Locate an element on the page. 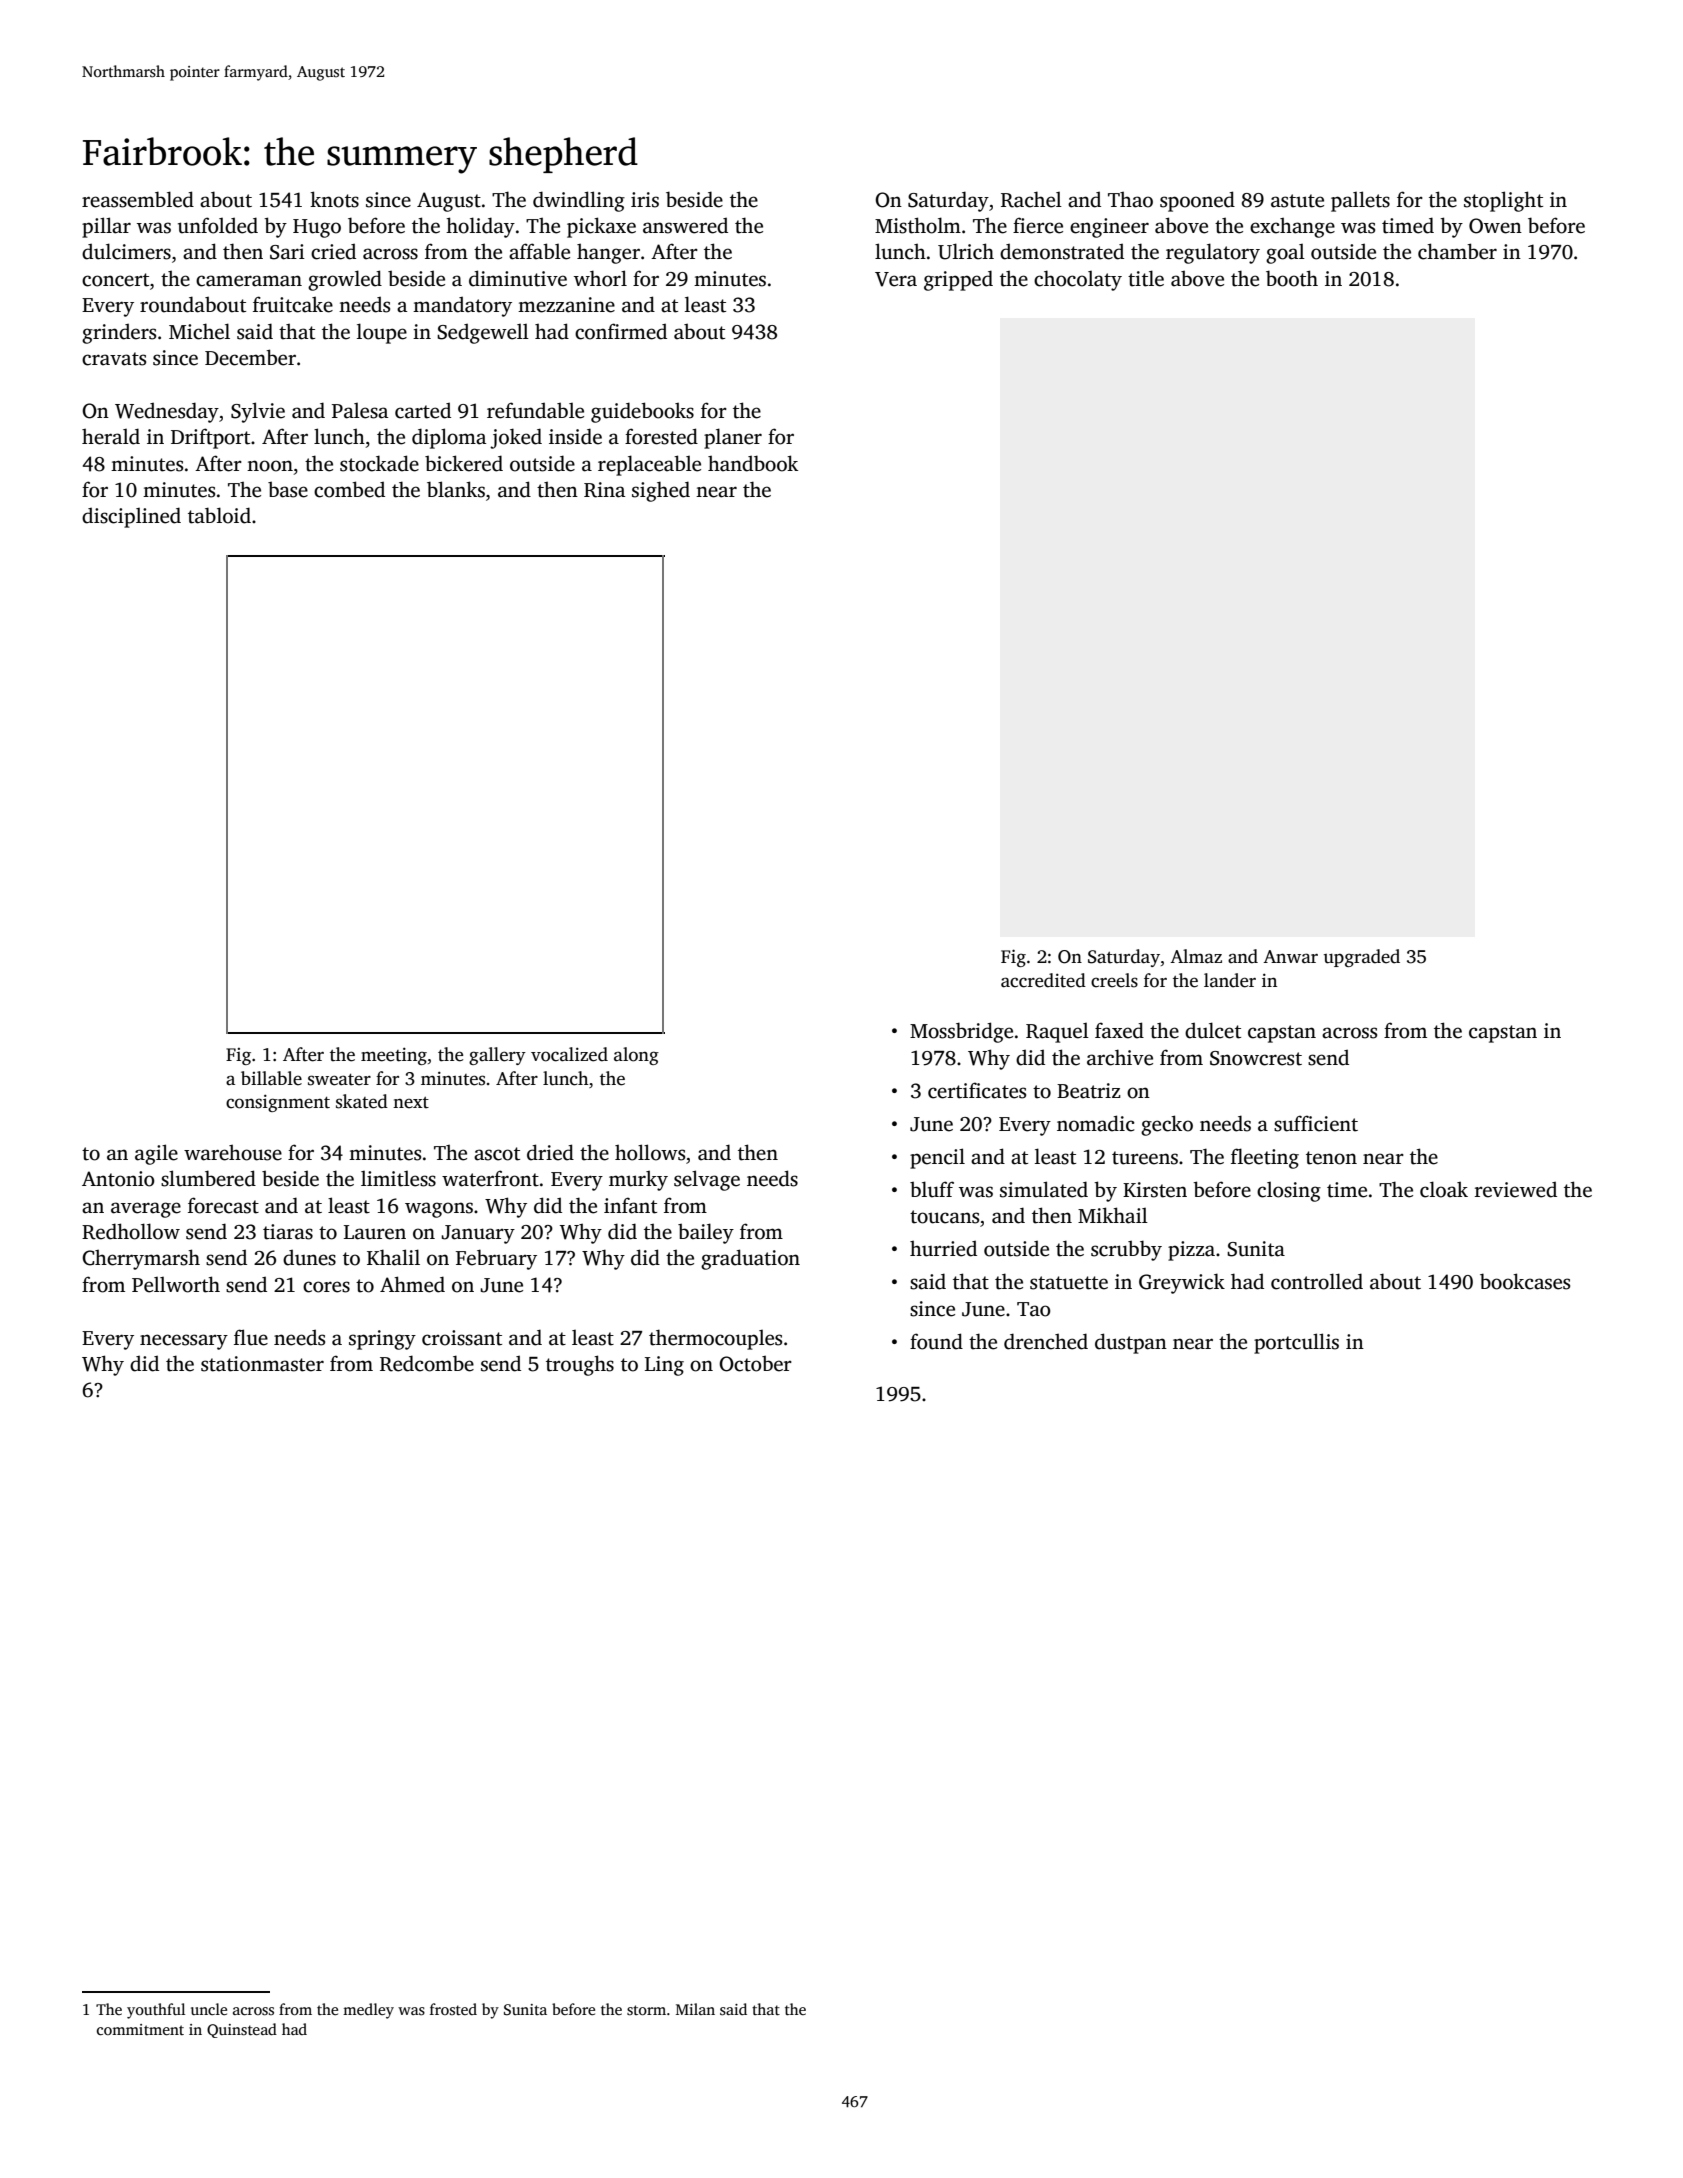 This page has height=2178, width=1683. sufficient is located at coordinates (1316, 1123).
